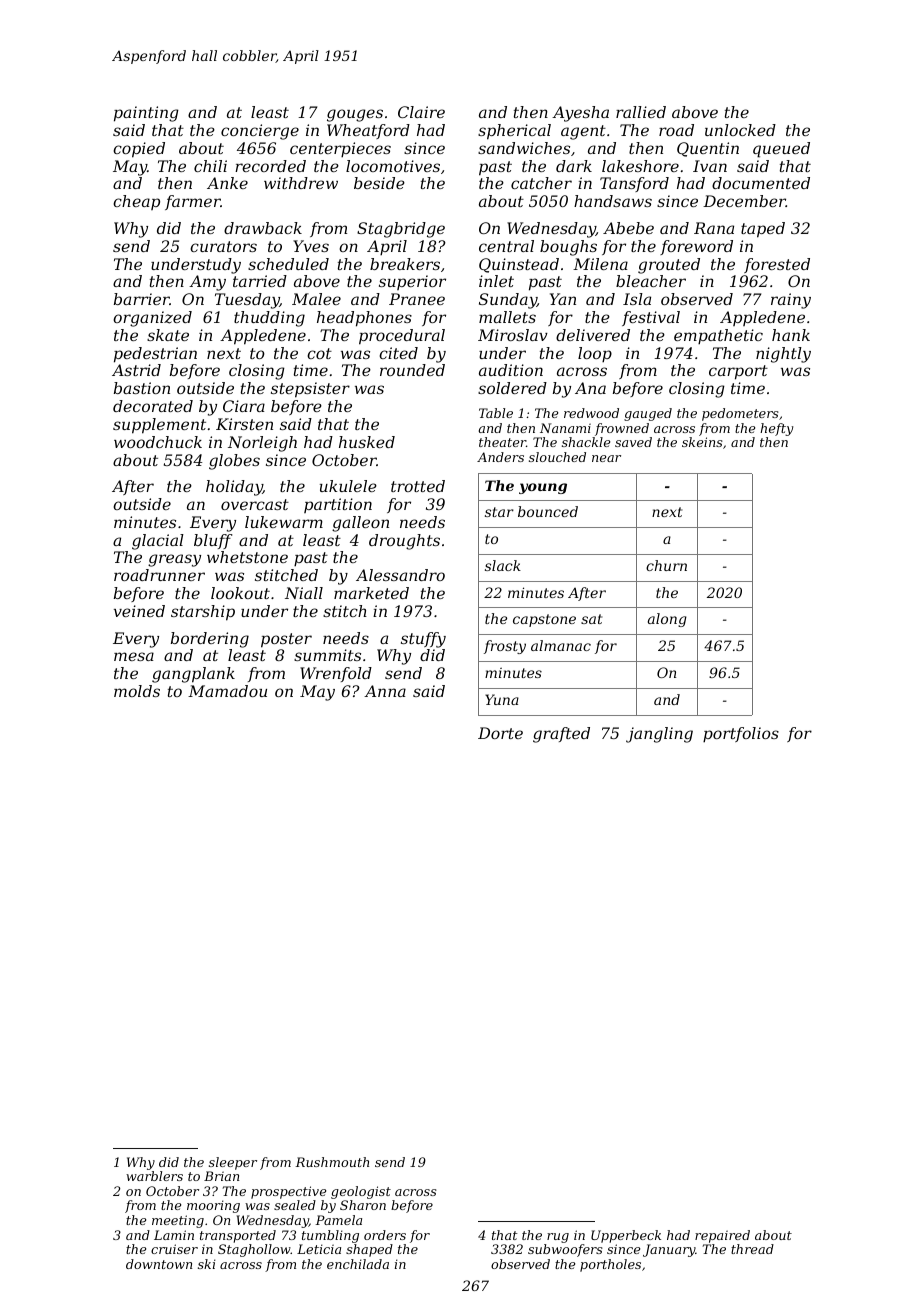  What do you see at coordinates (260, 132) in the image?
I see `concierge` at bounding box center [260, 132].
